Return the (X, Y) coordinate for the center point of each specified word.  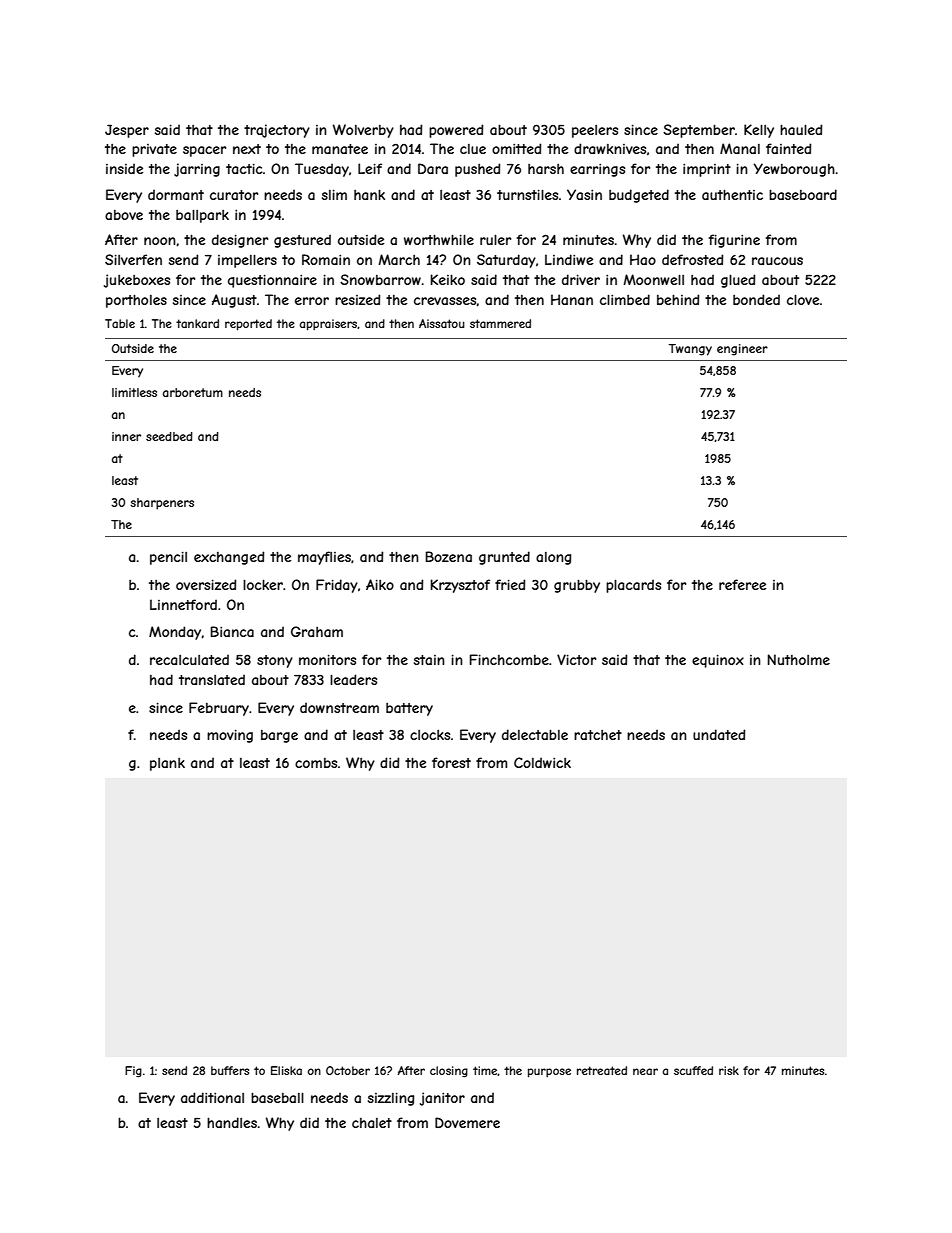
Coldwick (542, 762)
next (247, 149)
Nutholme (799, 659)
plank (167, 764)
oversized (206, 584)
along (553, 558)
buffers (230, 1070)
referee (742, 584)
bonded (756, 299)
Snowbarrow (380, 279)
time (485, 1071)
